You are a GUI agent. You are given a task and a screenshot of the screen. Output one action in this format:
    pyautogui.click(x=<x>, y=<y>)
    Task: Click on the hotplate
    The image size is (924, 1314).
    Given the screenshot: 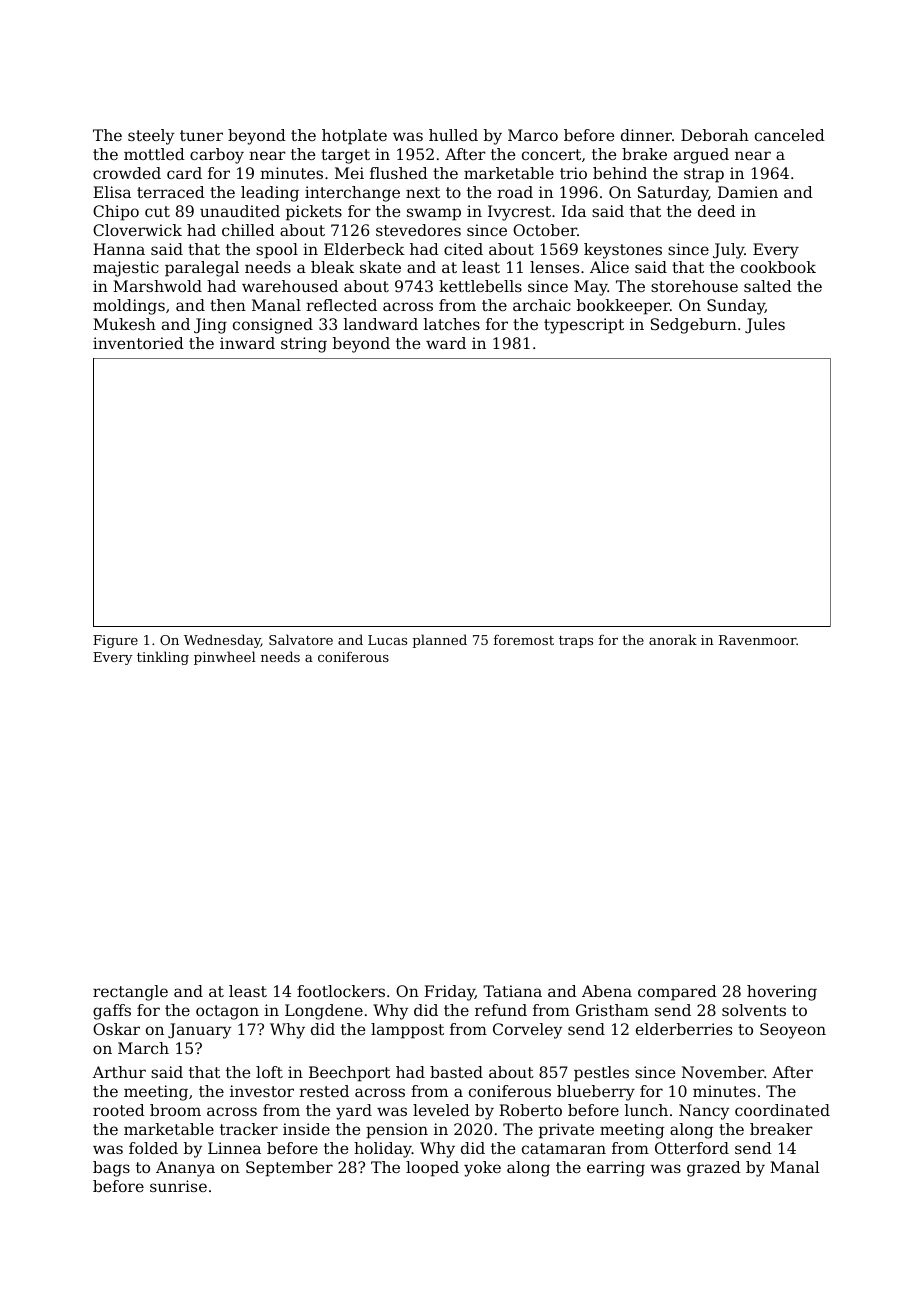 What is the action you would take?
    pyautogui.click(x=354, y=137)
